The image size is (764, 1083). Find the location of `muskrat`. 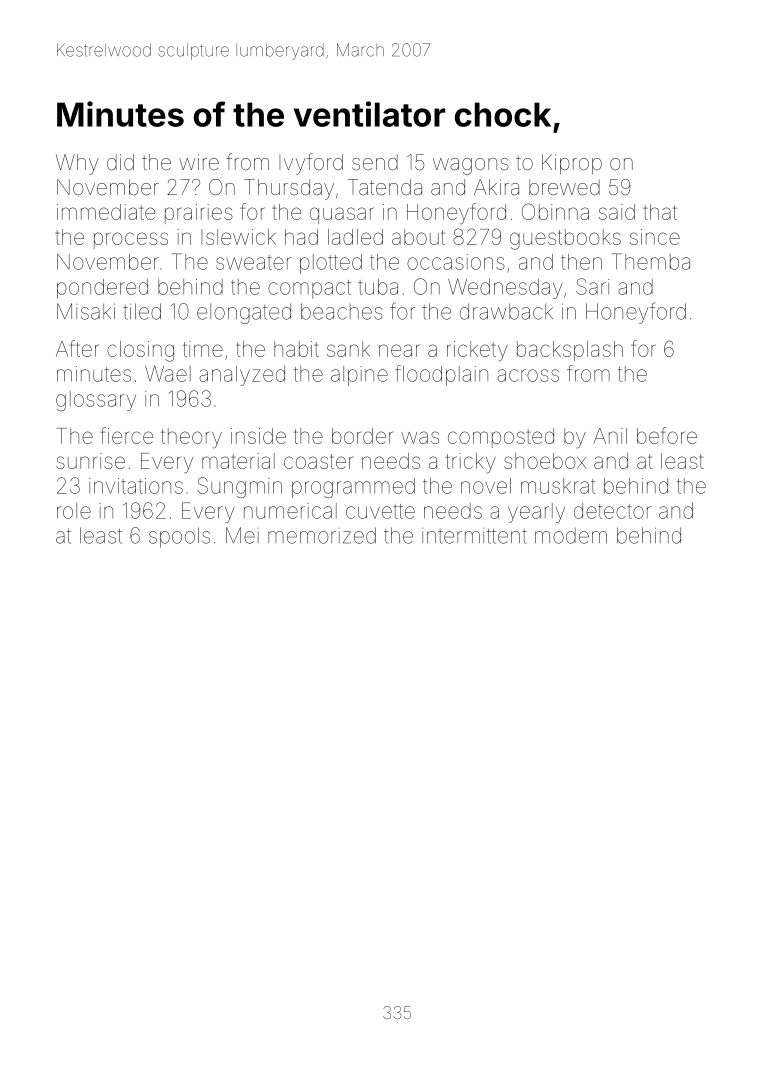

muskrat is located at coordinates (558, 486).
